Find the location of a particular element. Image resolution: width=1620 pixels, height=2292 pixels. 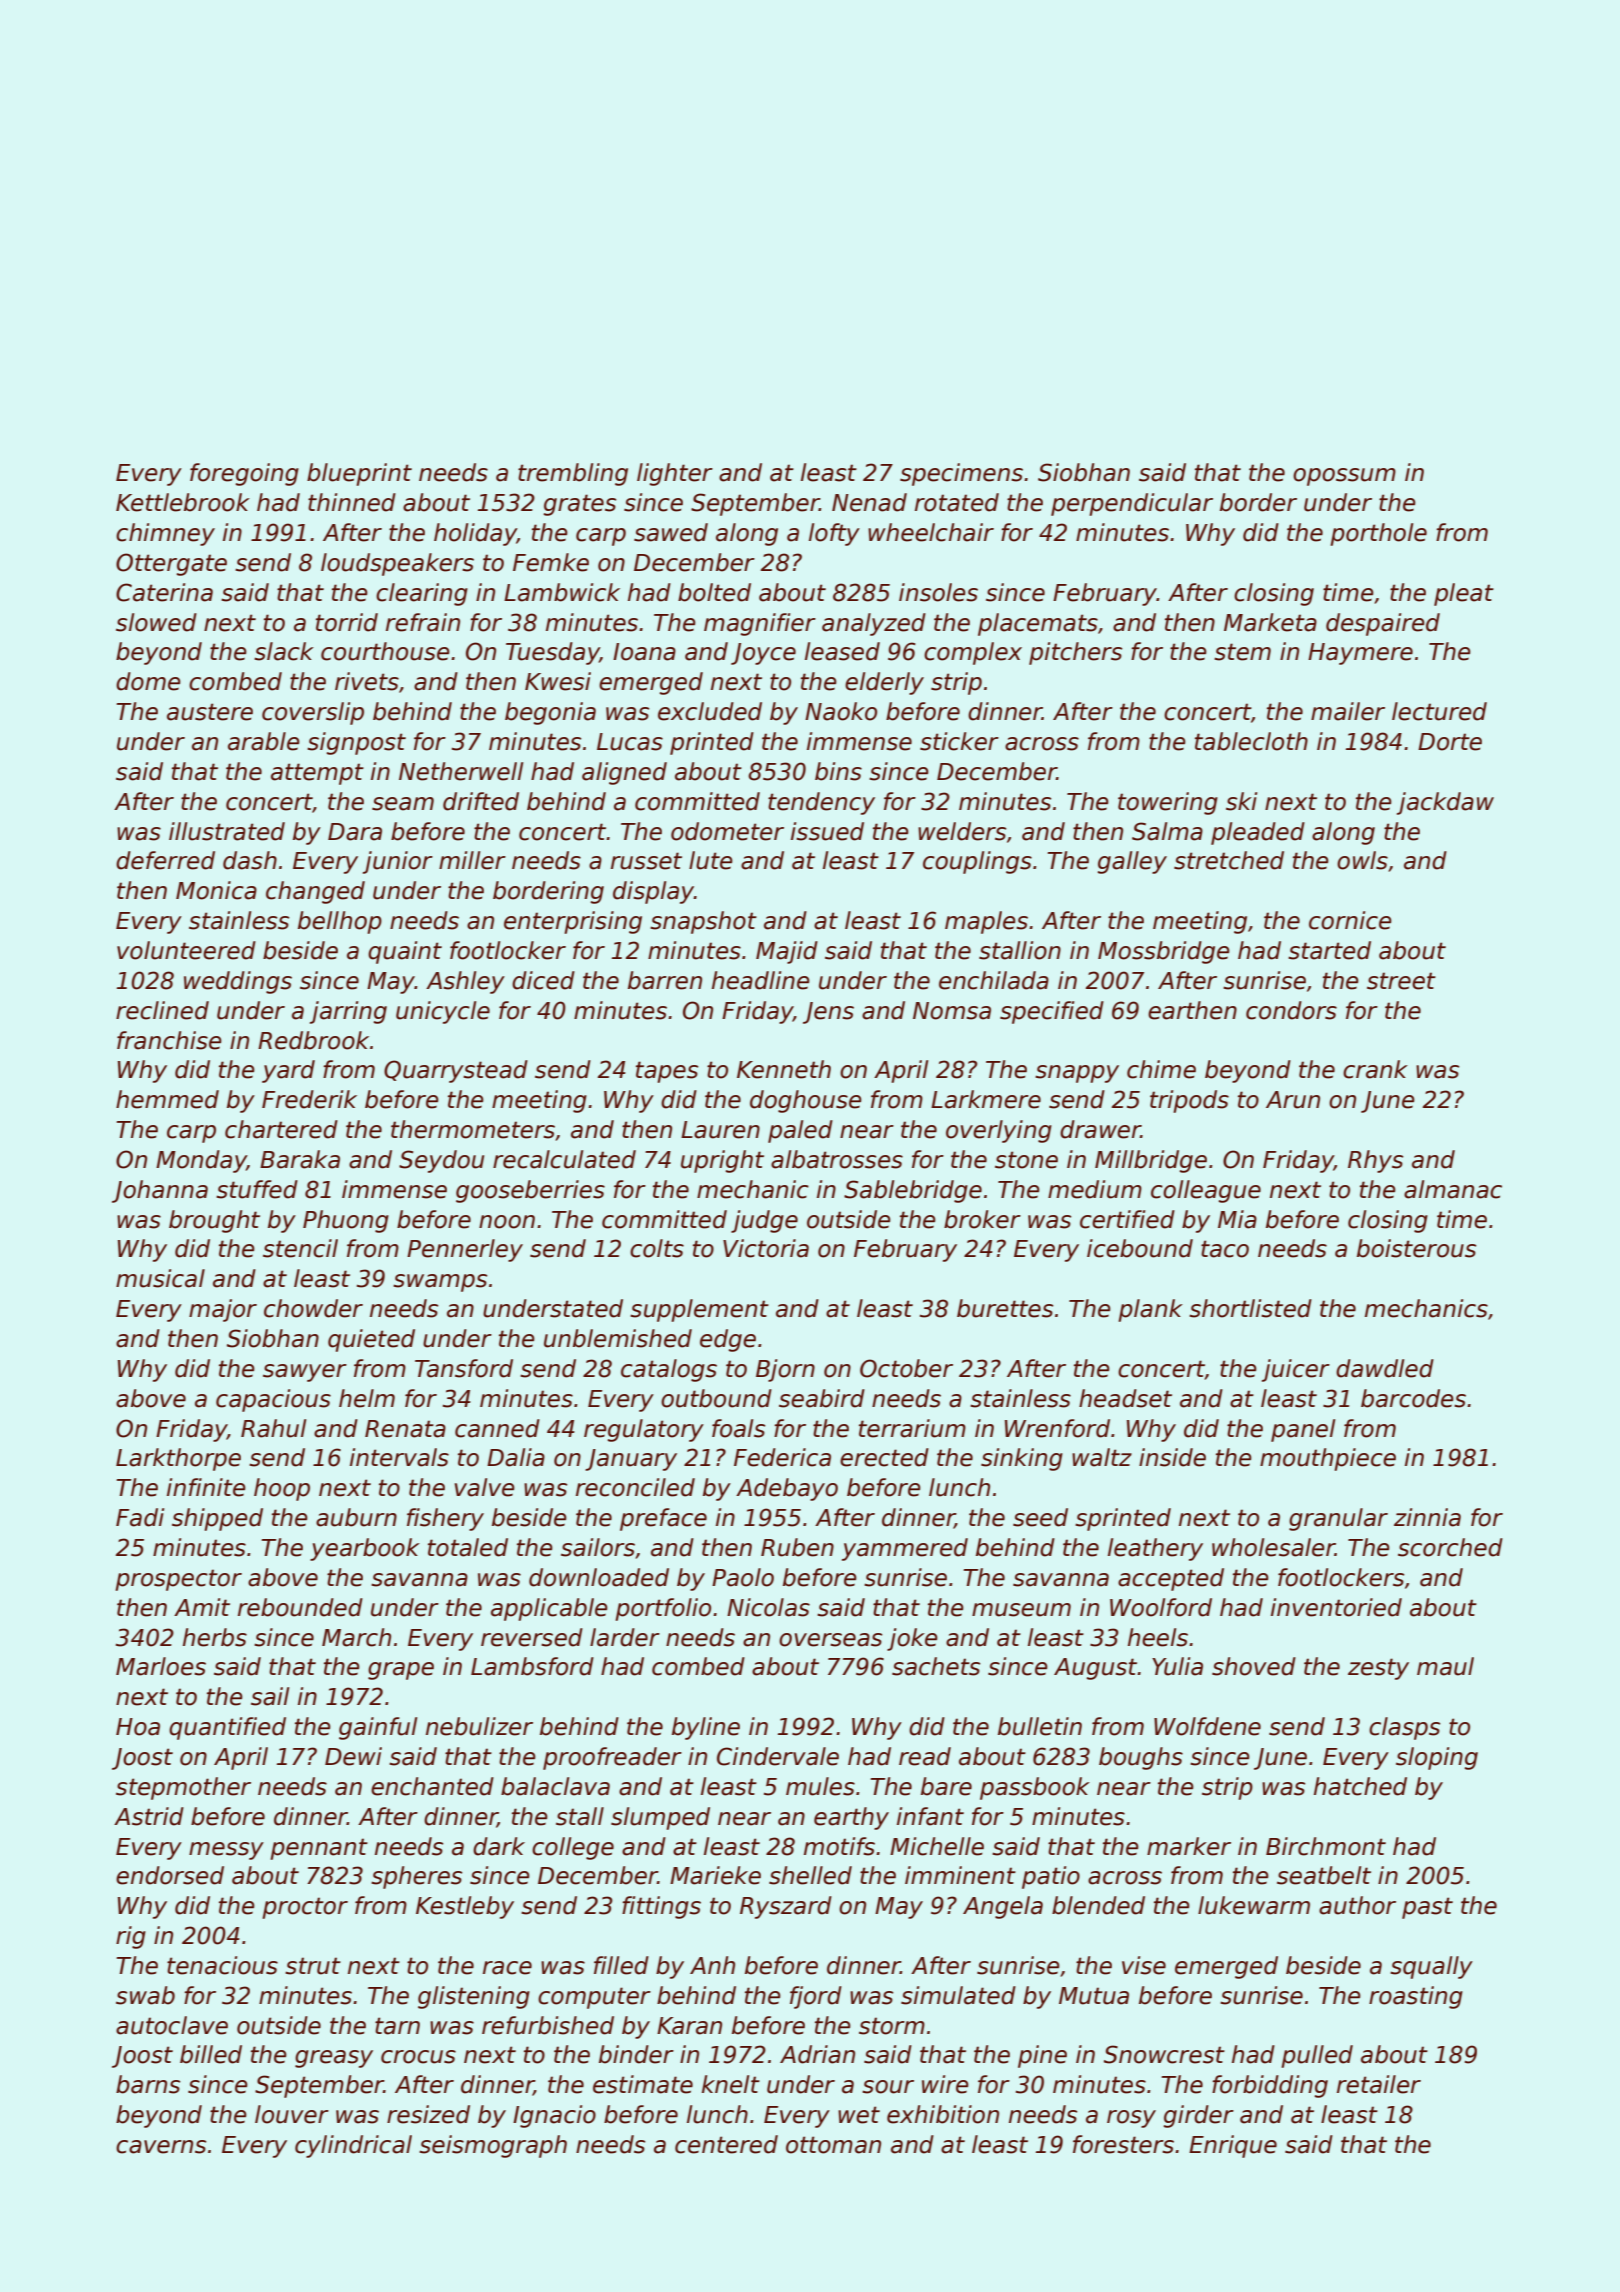

hemmed is located at coordinates (167, 1099).
